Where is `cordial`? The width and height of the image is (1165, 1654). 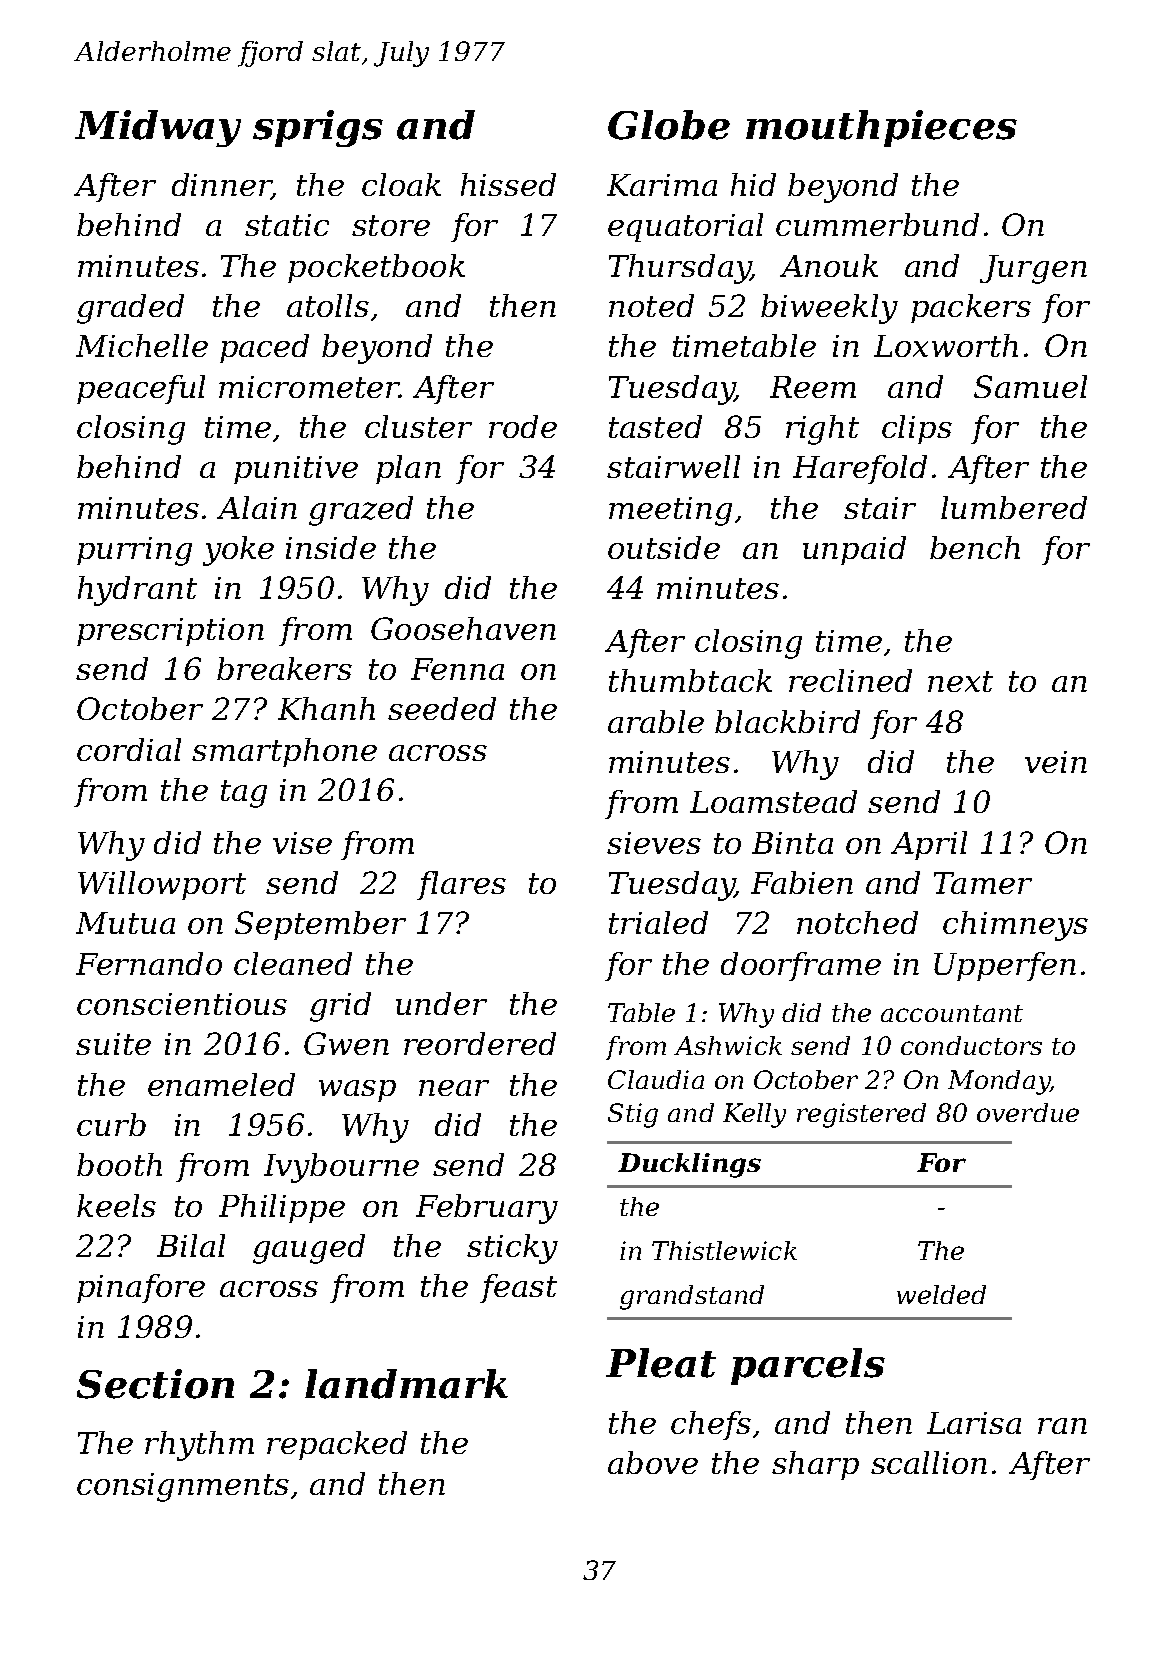
cordial is located at coordinates (129, 749).
